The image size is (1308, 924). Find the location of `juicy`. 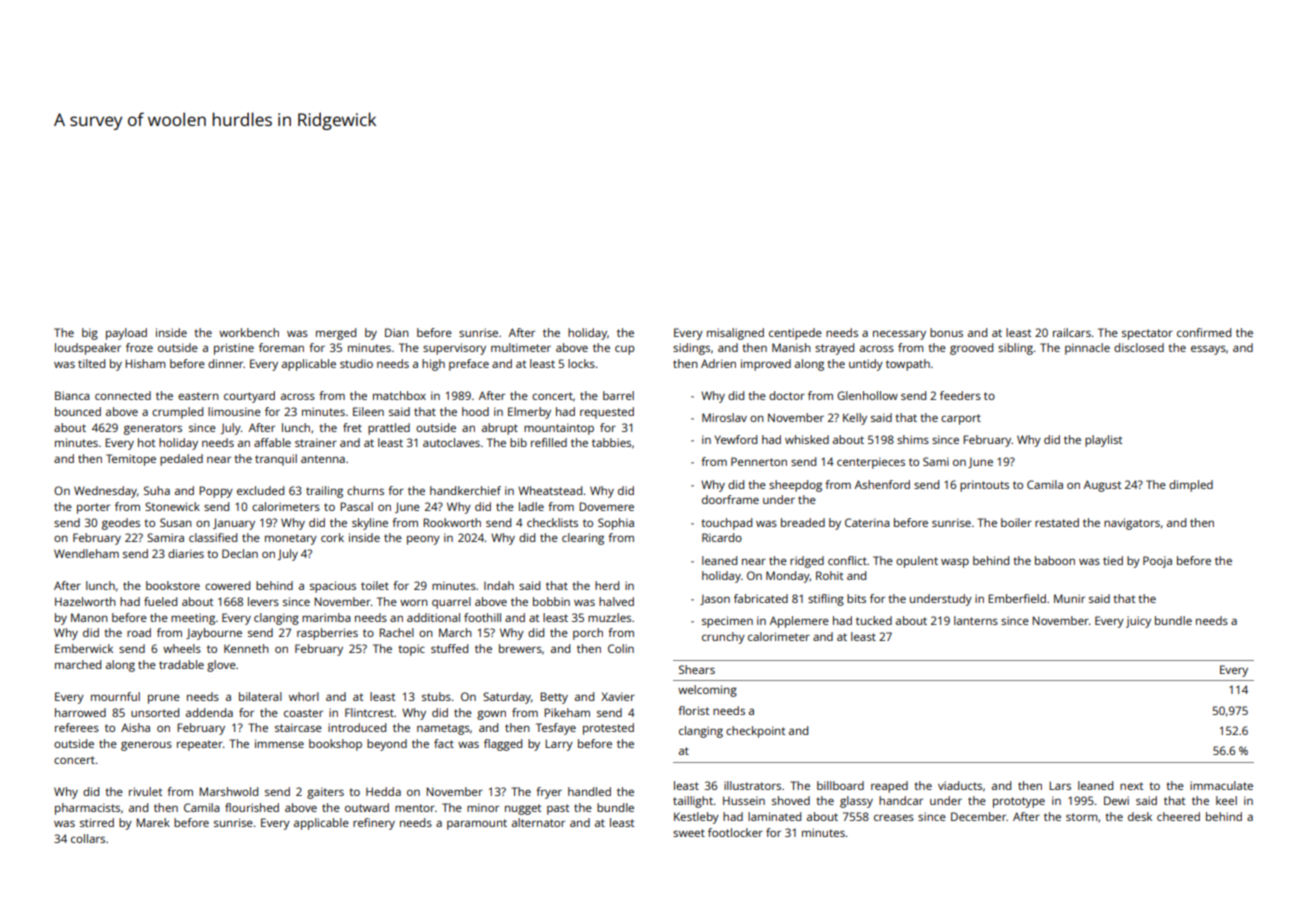

juicy is located at coordinates (1138, 622).
